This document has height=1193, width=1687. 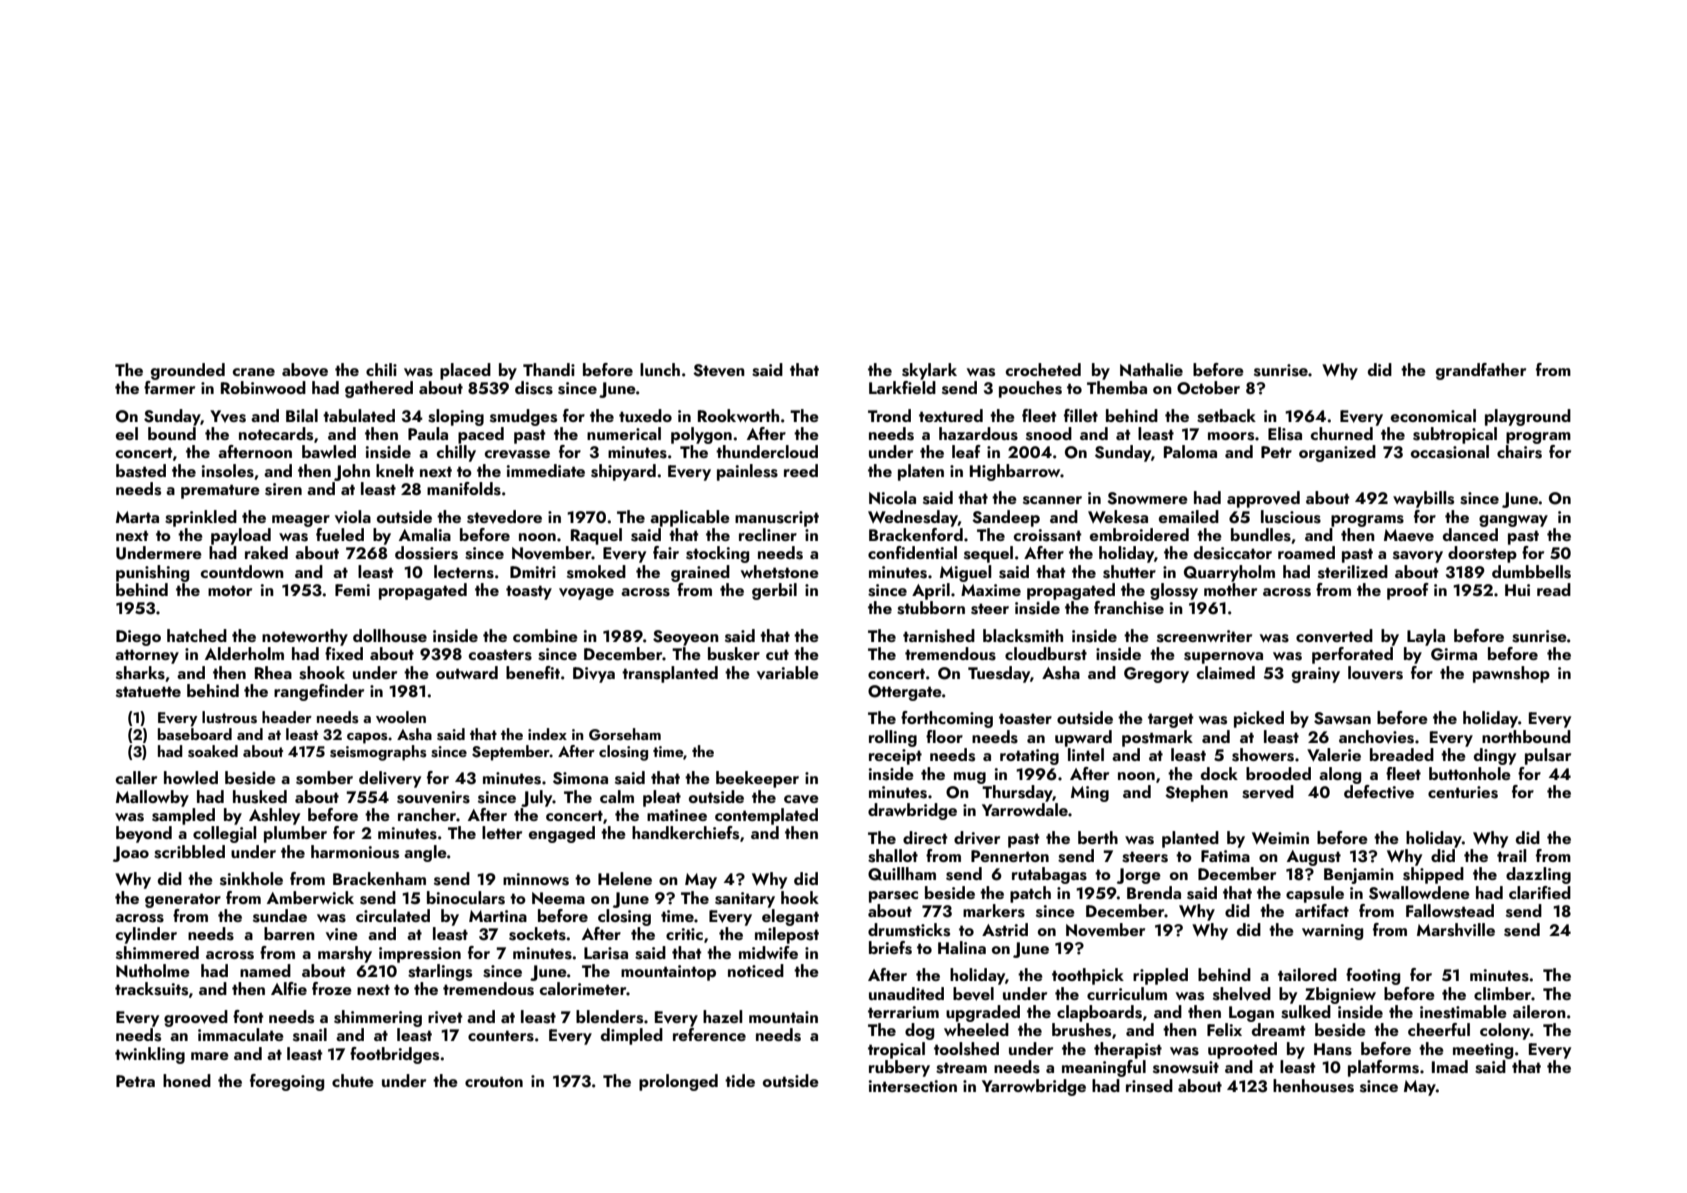 I want to click on rotating, so click(x=1029, y=757).
